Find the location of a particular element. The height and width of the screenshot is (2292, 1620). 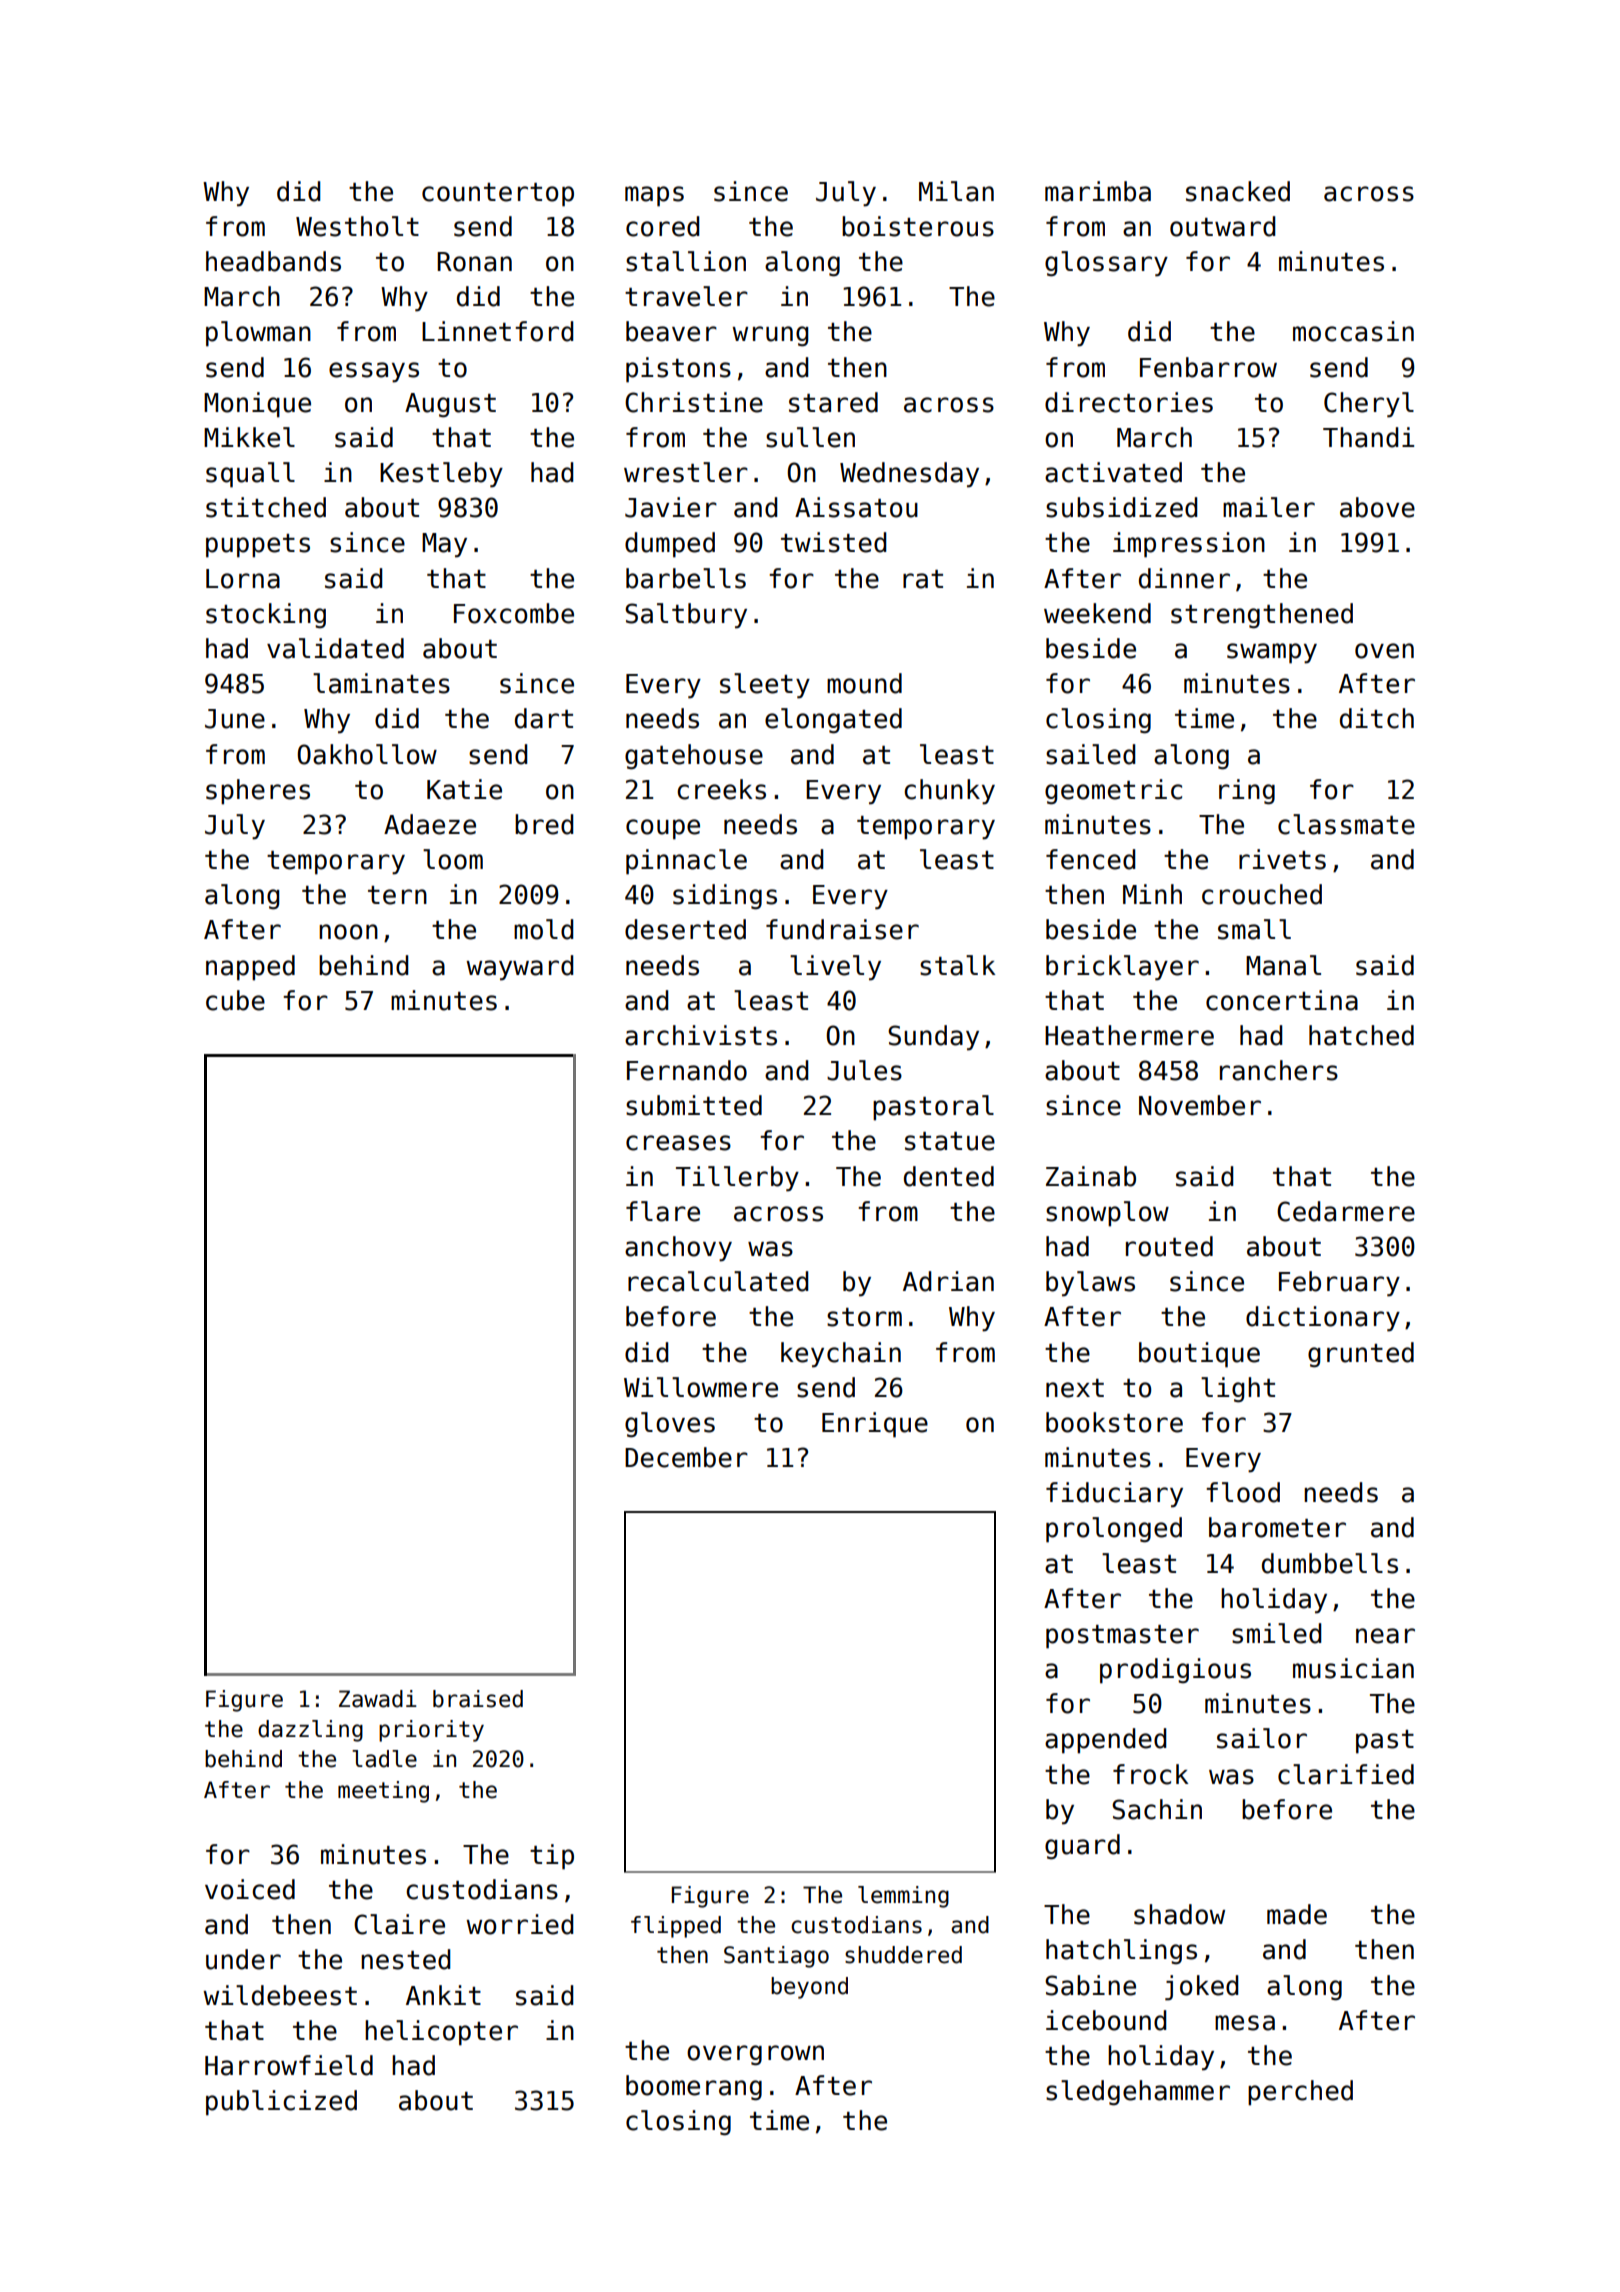

dented is located at coordinates (949, 1176).
